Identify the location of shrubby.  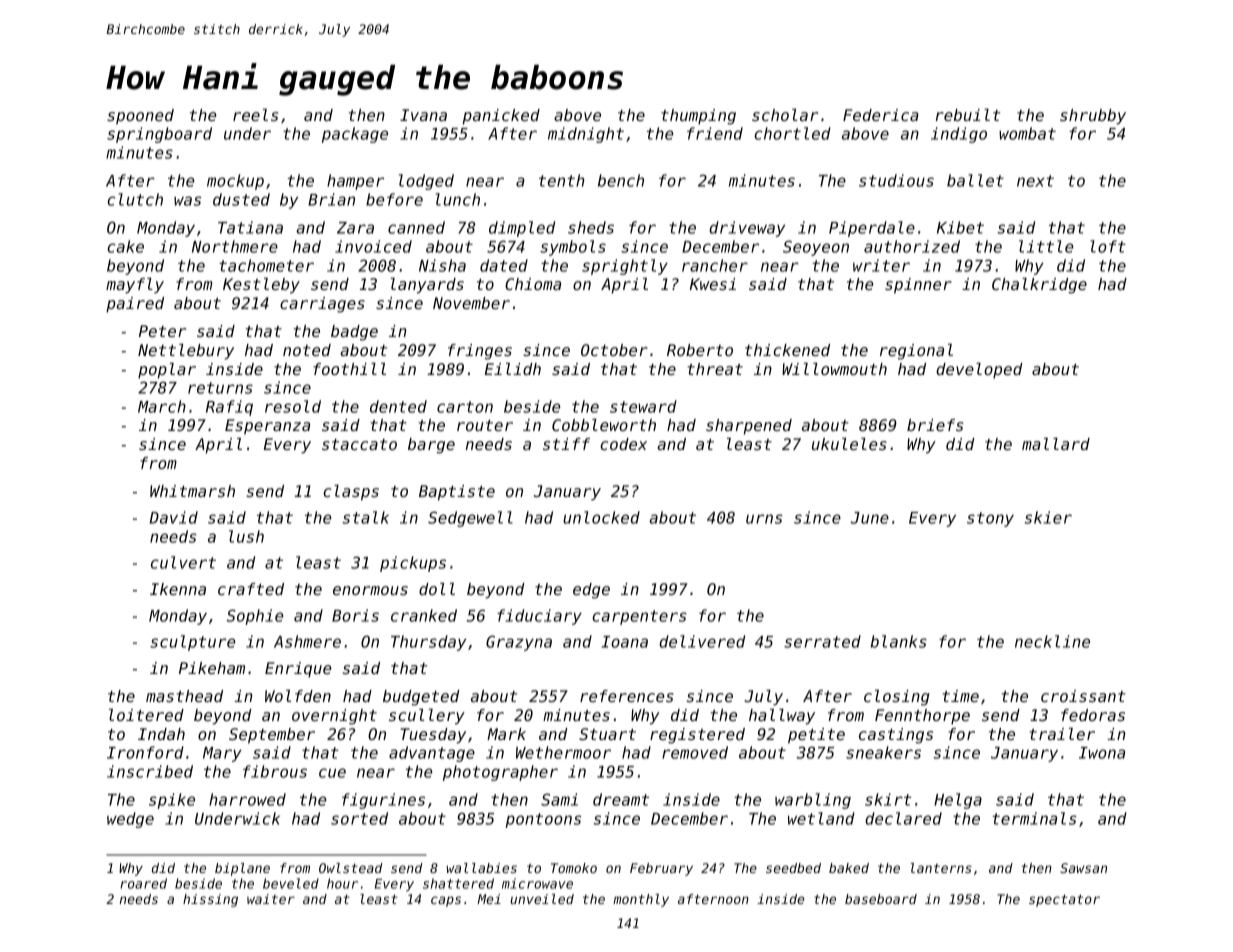
(1093, 117).
